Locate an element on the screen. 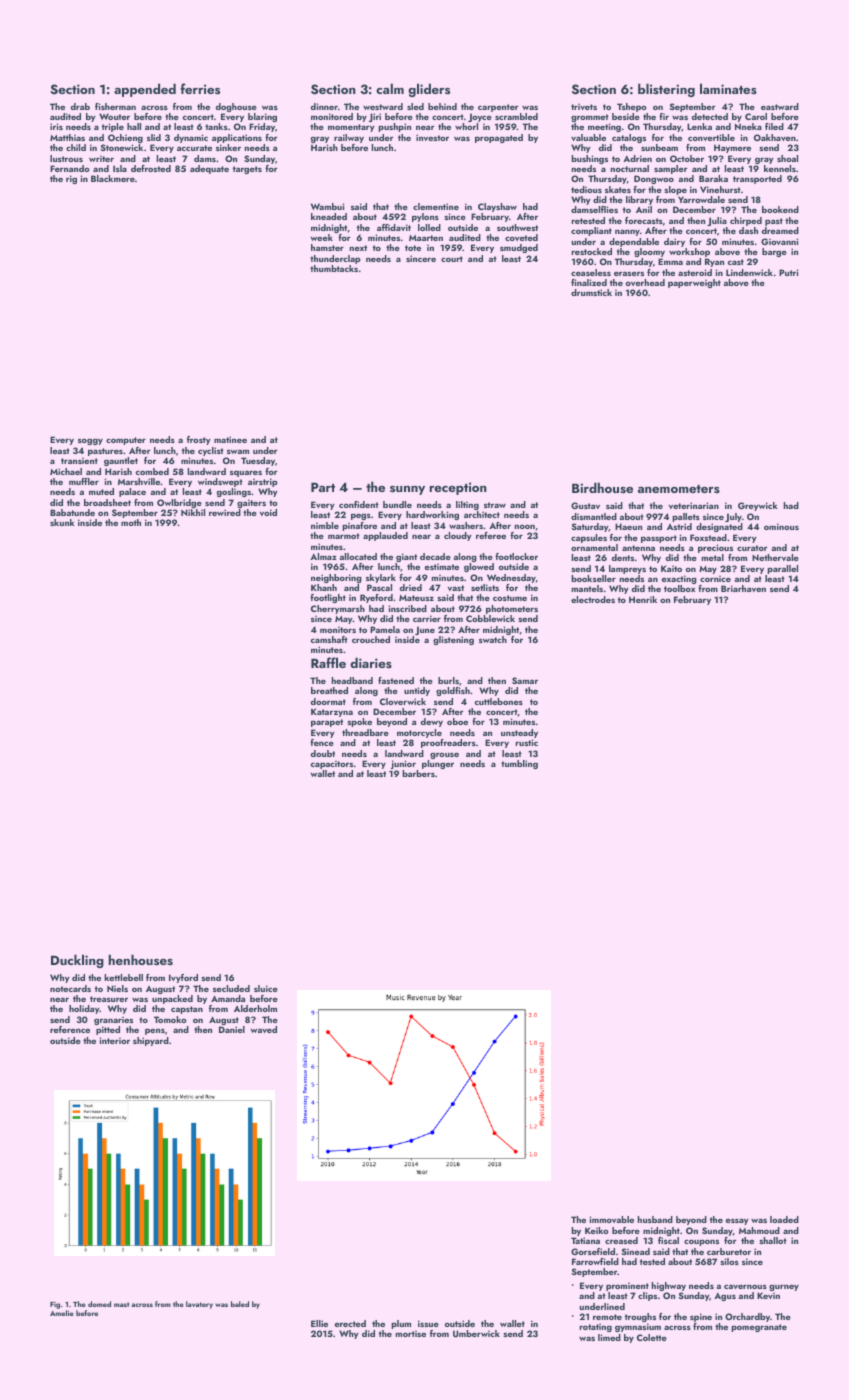 The image size is (849, 1400). loaded is located at coordinates (784, 1219).
